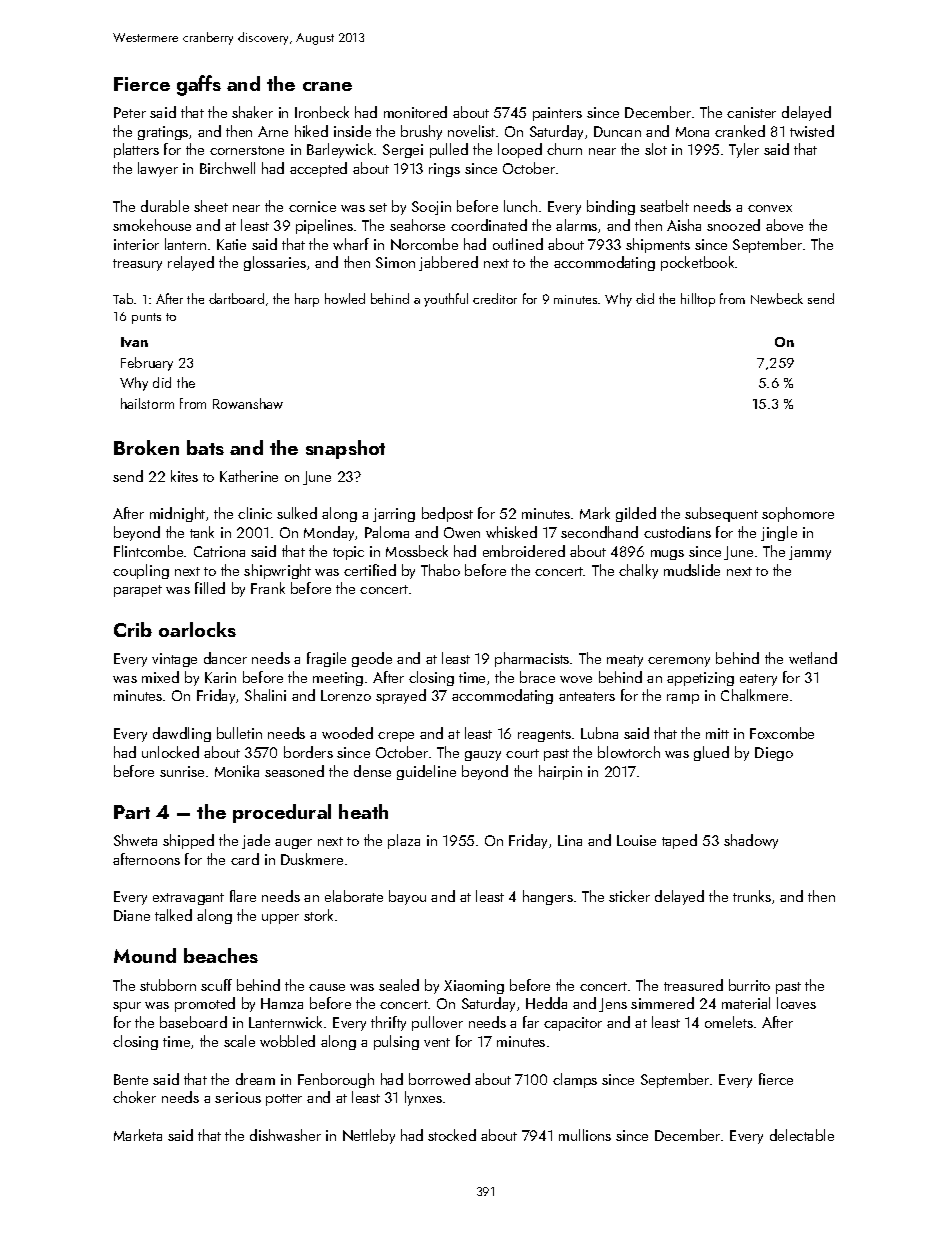  I want to click on above, so click(784, 225).
